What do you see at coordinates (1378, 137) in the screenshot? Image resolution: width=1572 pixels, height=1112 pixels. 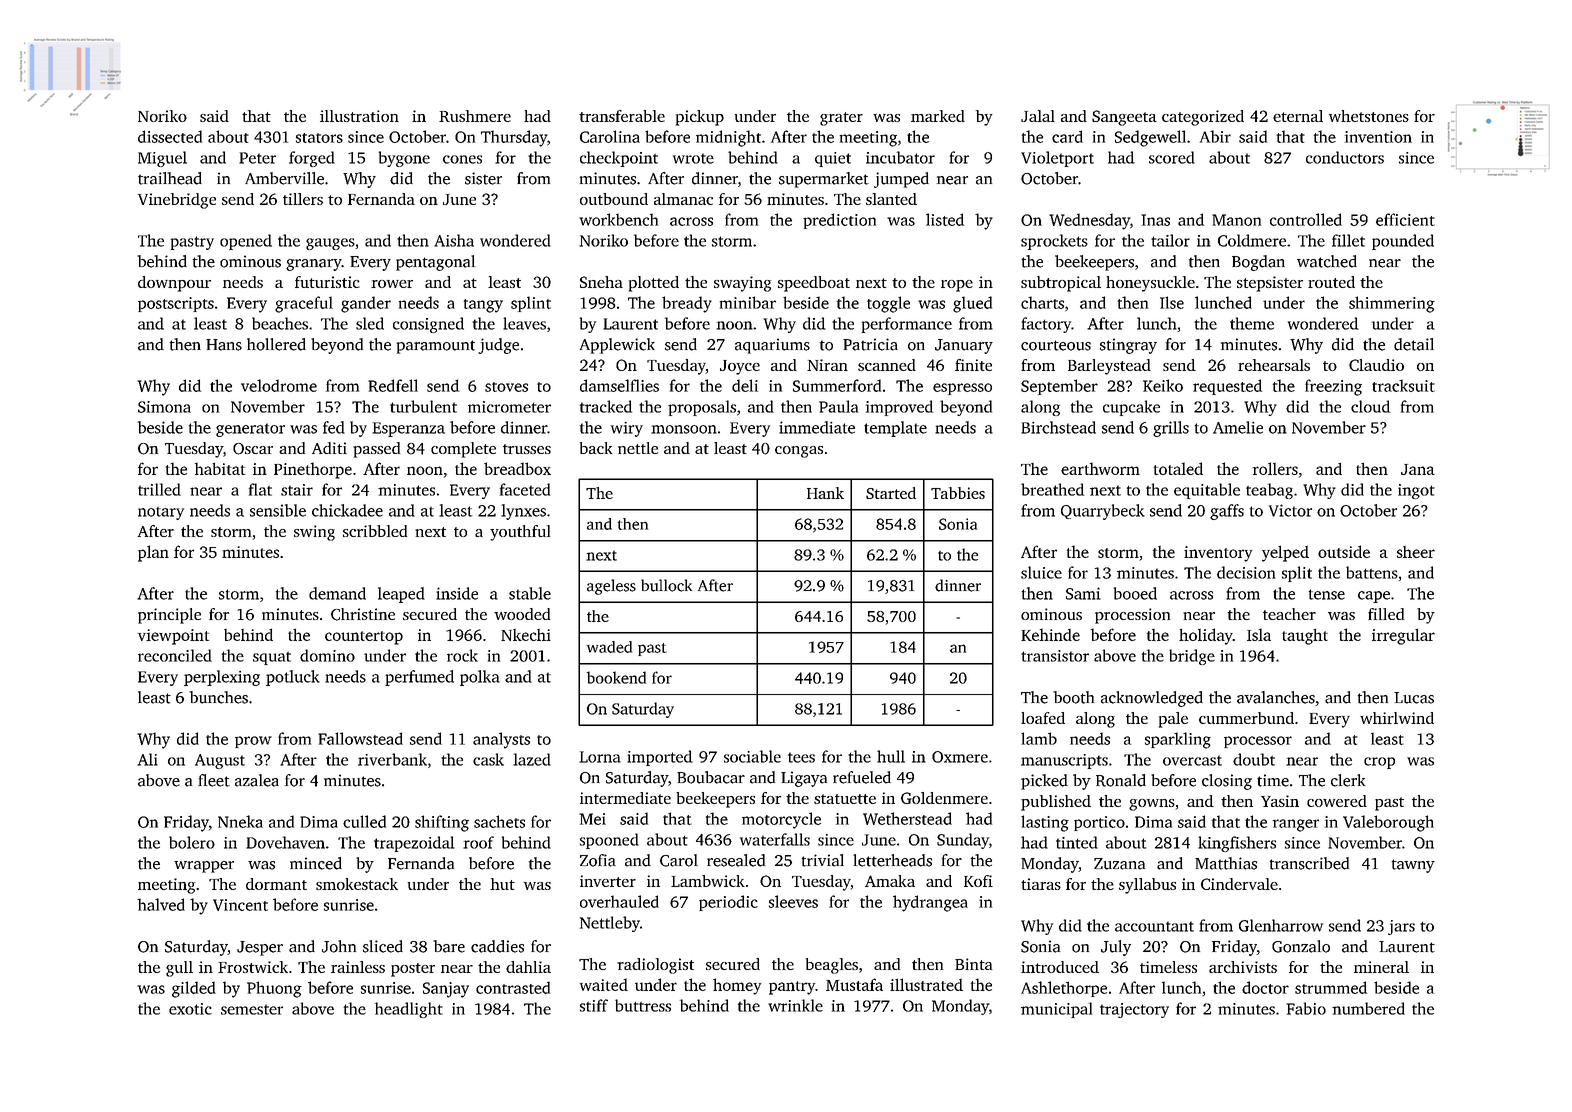 I see `invention` at bounding box center [1378, 137].
